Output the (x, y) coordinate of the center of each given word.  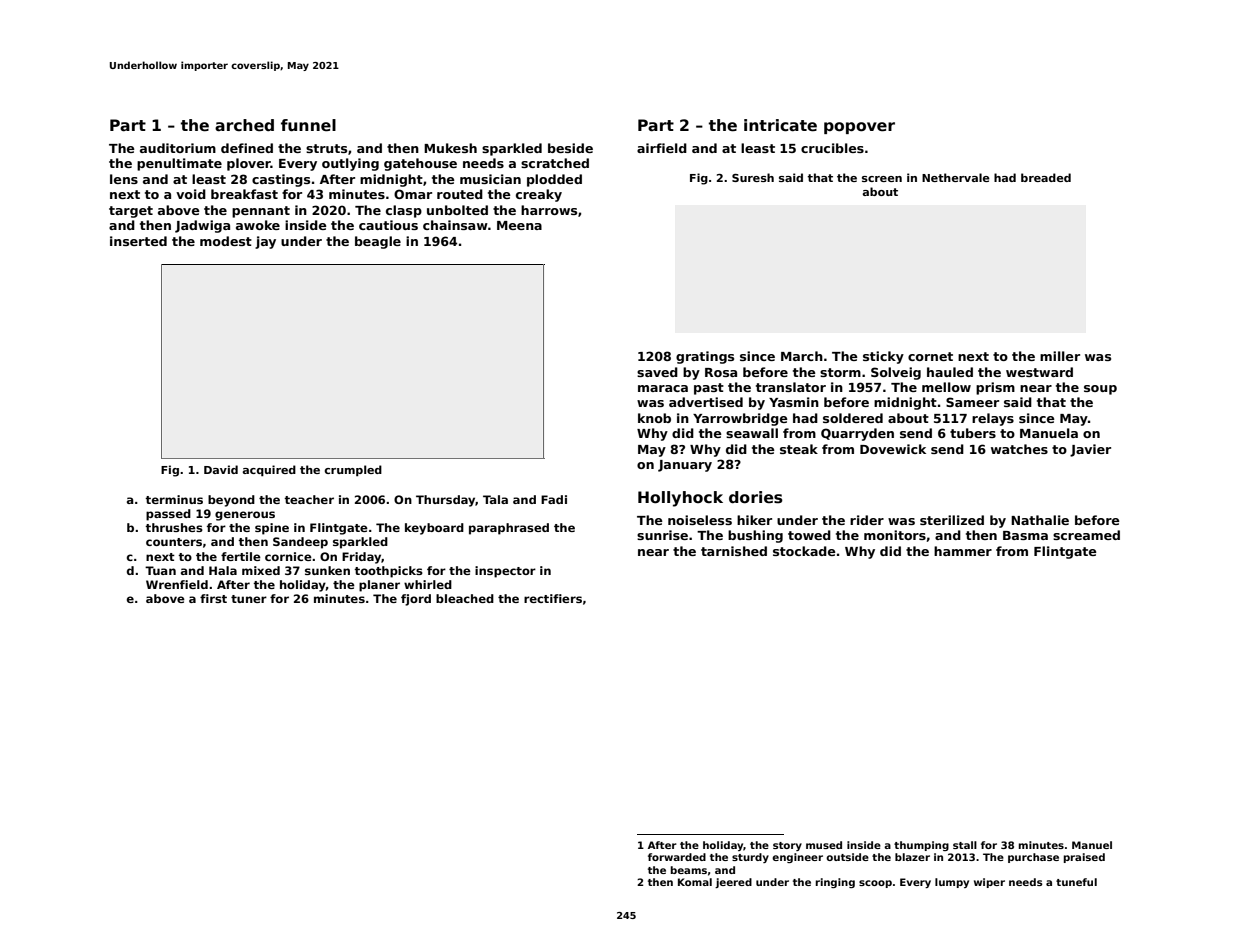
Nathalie (1040, 520)
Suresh (753, 177)
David (221, 469)
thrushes (174, 527)
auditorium (178, 148)
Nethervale (956, 177)
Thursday (446, 501)
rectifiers (553, 598)
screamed (1086, 535)
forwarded (677, 857)
